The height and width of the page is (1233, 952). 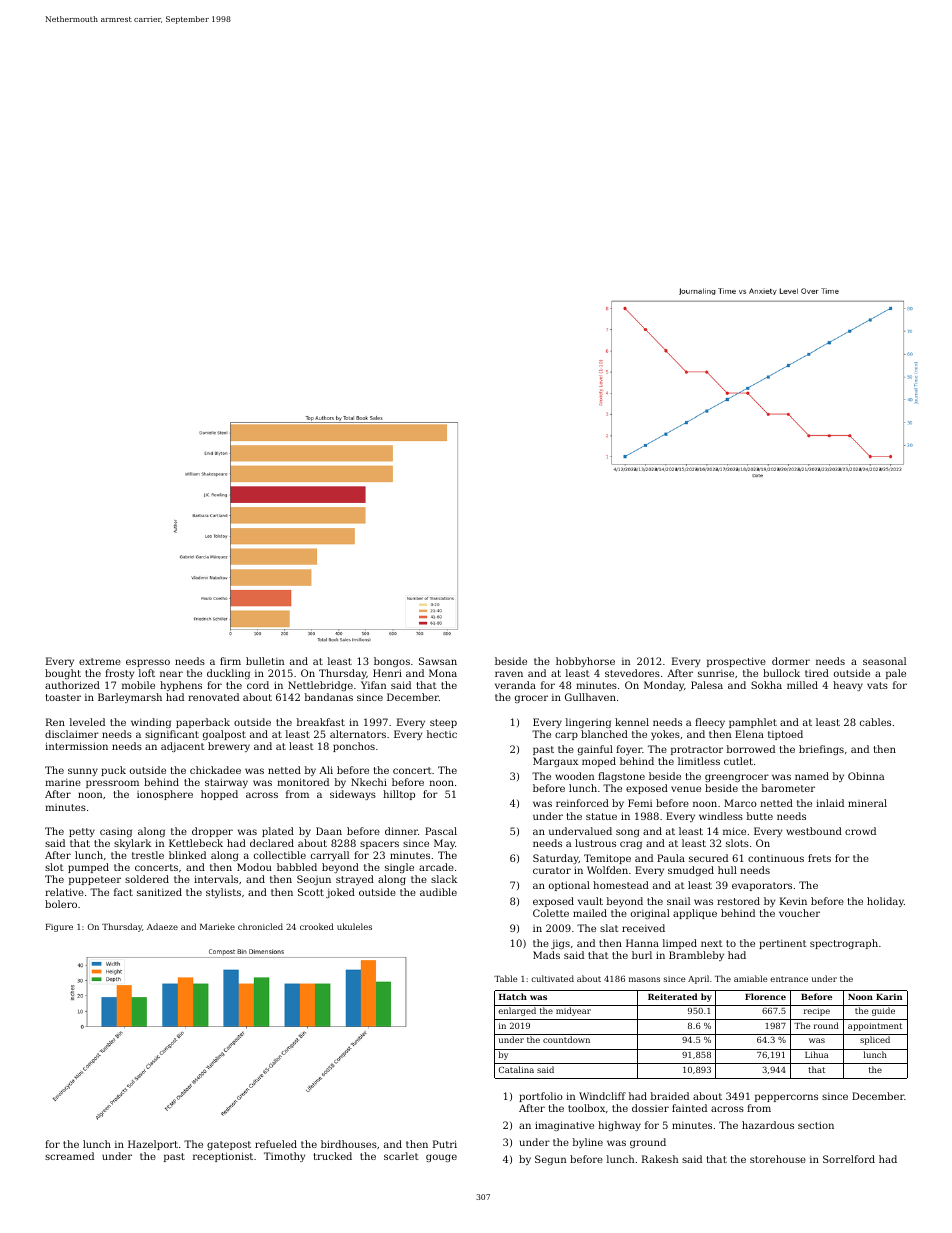 What do you see at coordinates (885, 902) in the page?
I see `holiday` at bounding box center [885, 902].
